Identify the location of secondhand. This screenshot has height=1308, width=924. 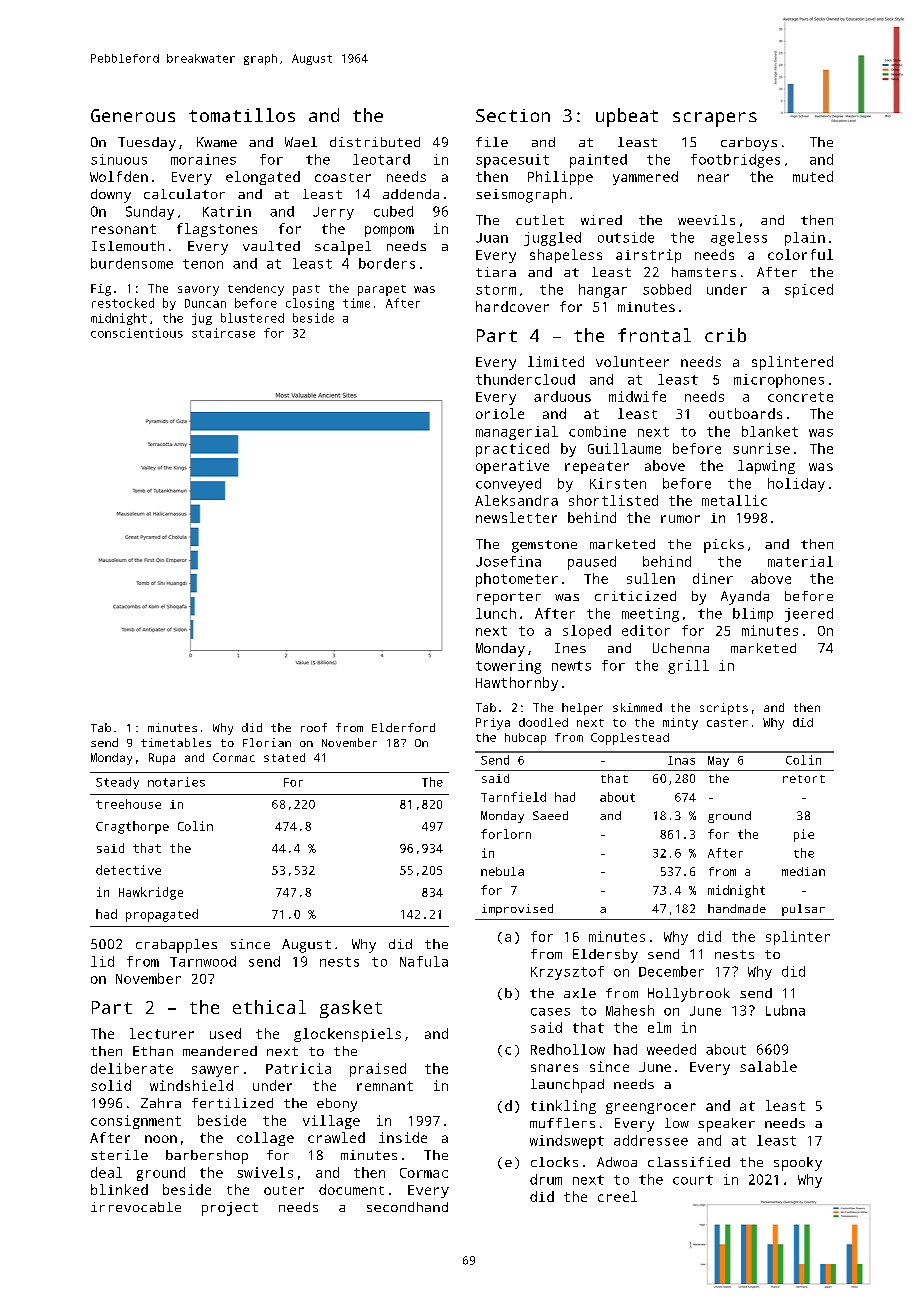
(407, 1207).
